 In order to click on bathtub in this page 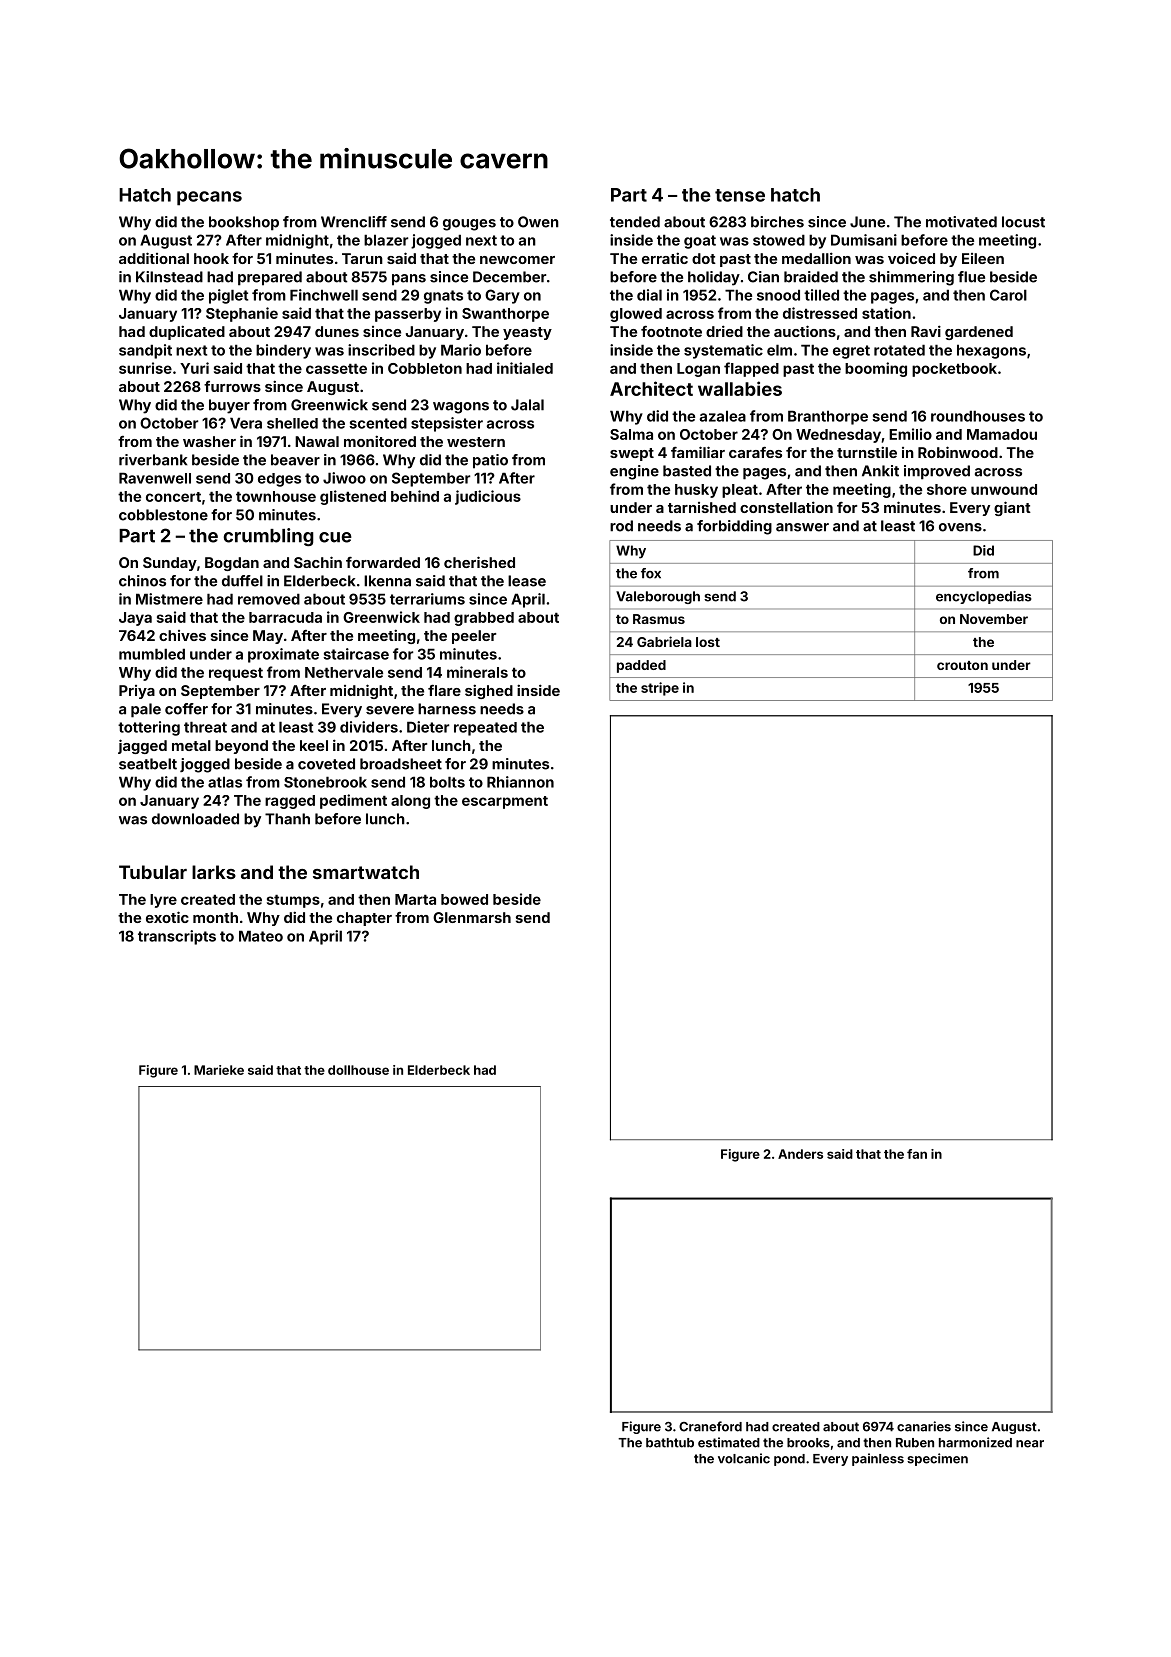, I will do `click(670, 1443)`.
